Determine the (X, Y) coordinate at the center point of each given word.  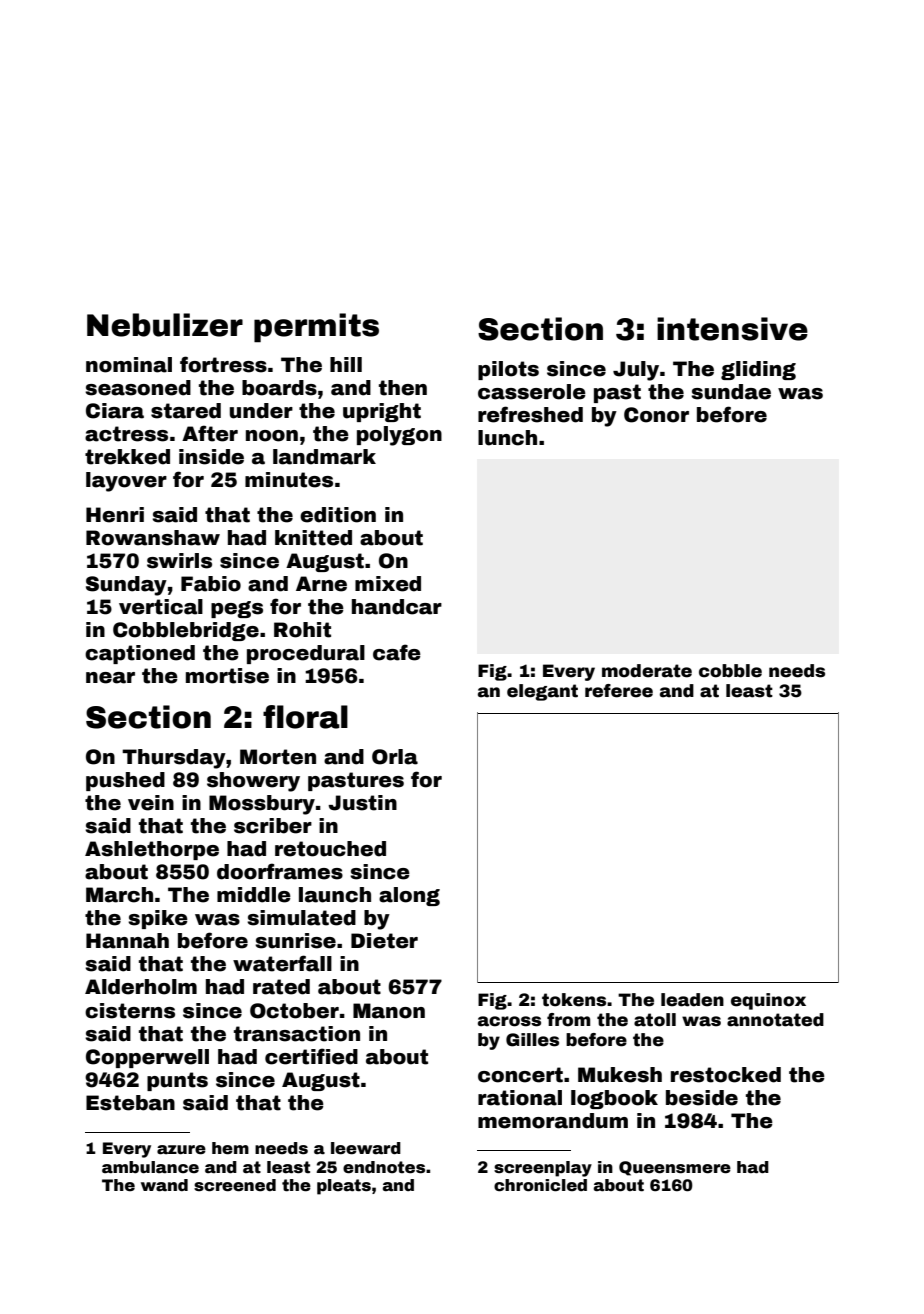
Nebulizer (165, 325)
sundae (731, 392)
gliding (758, 370)
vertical (161, 607)
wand (164, 1185)
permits (316, 328)
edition (338, 515)
